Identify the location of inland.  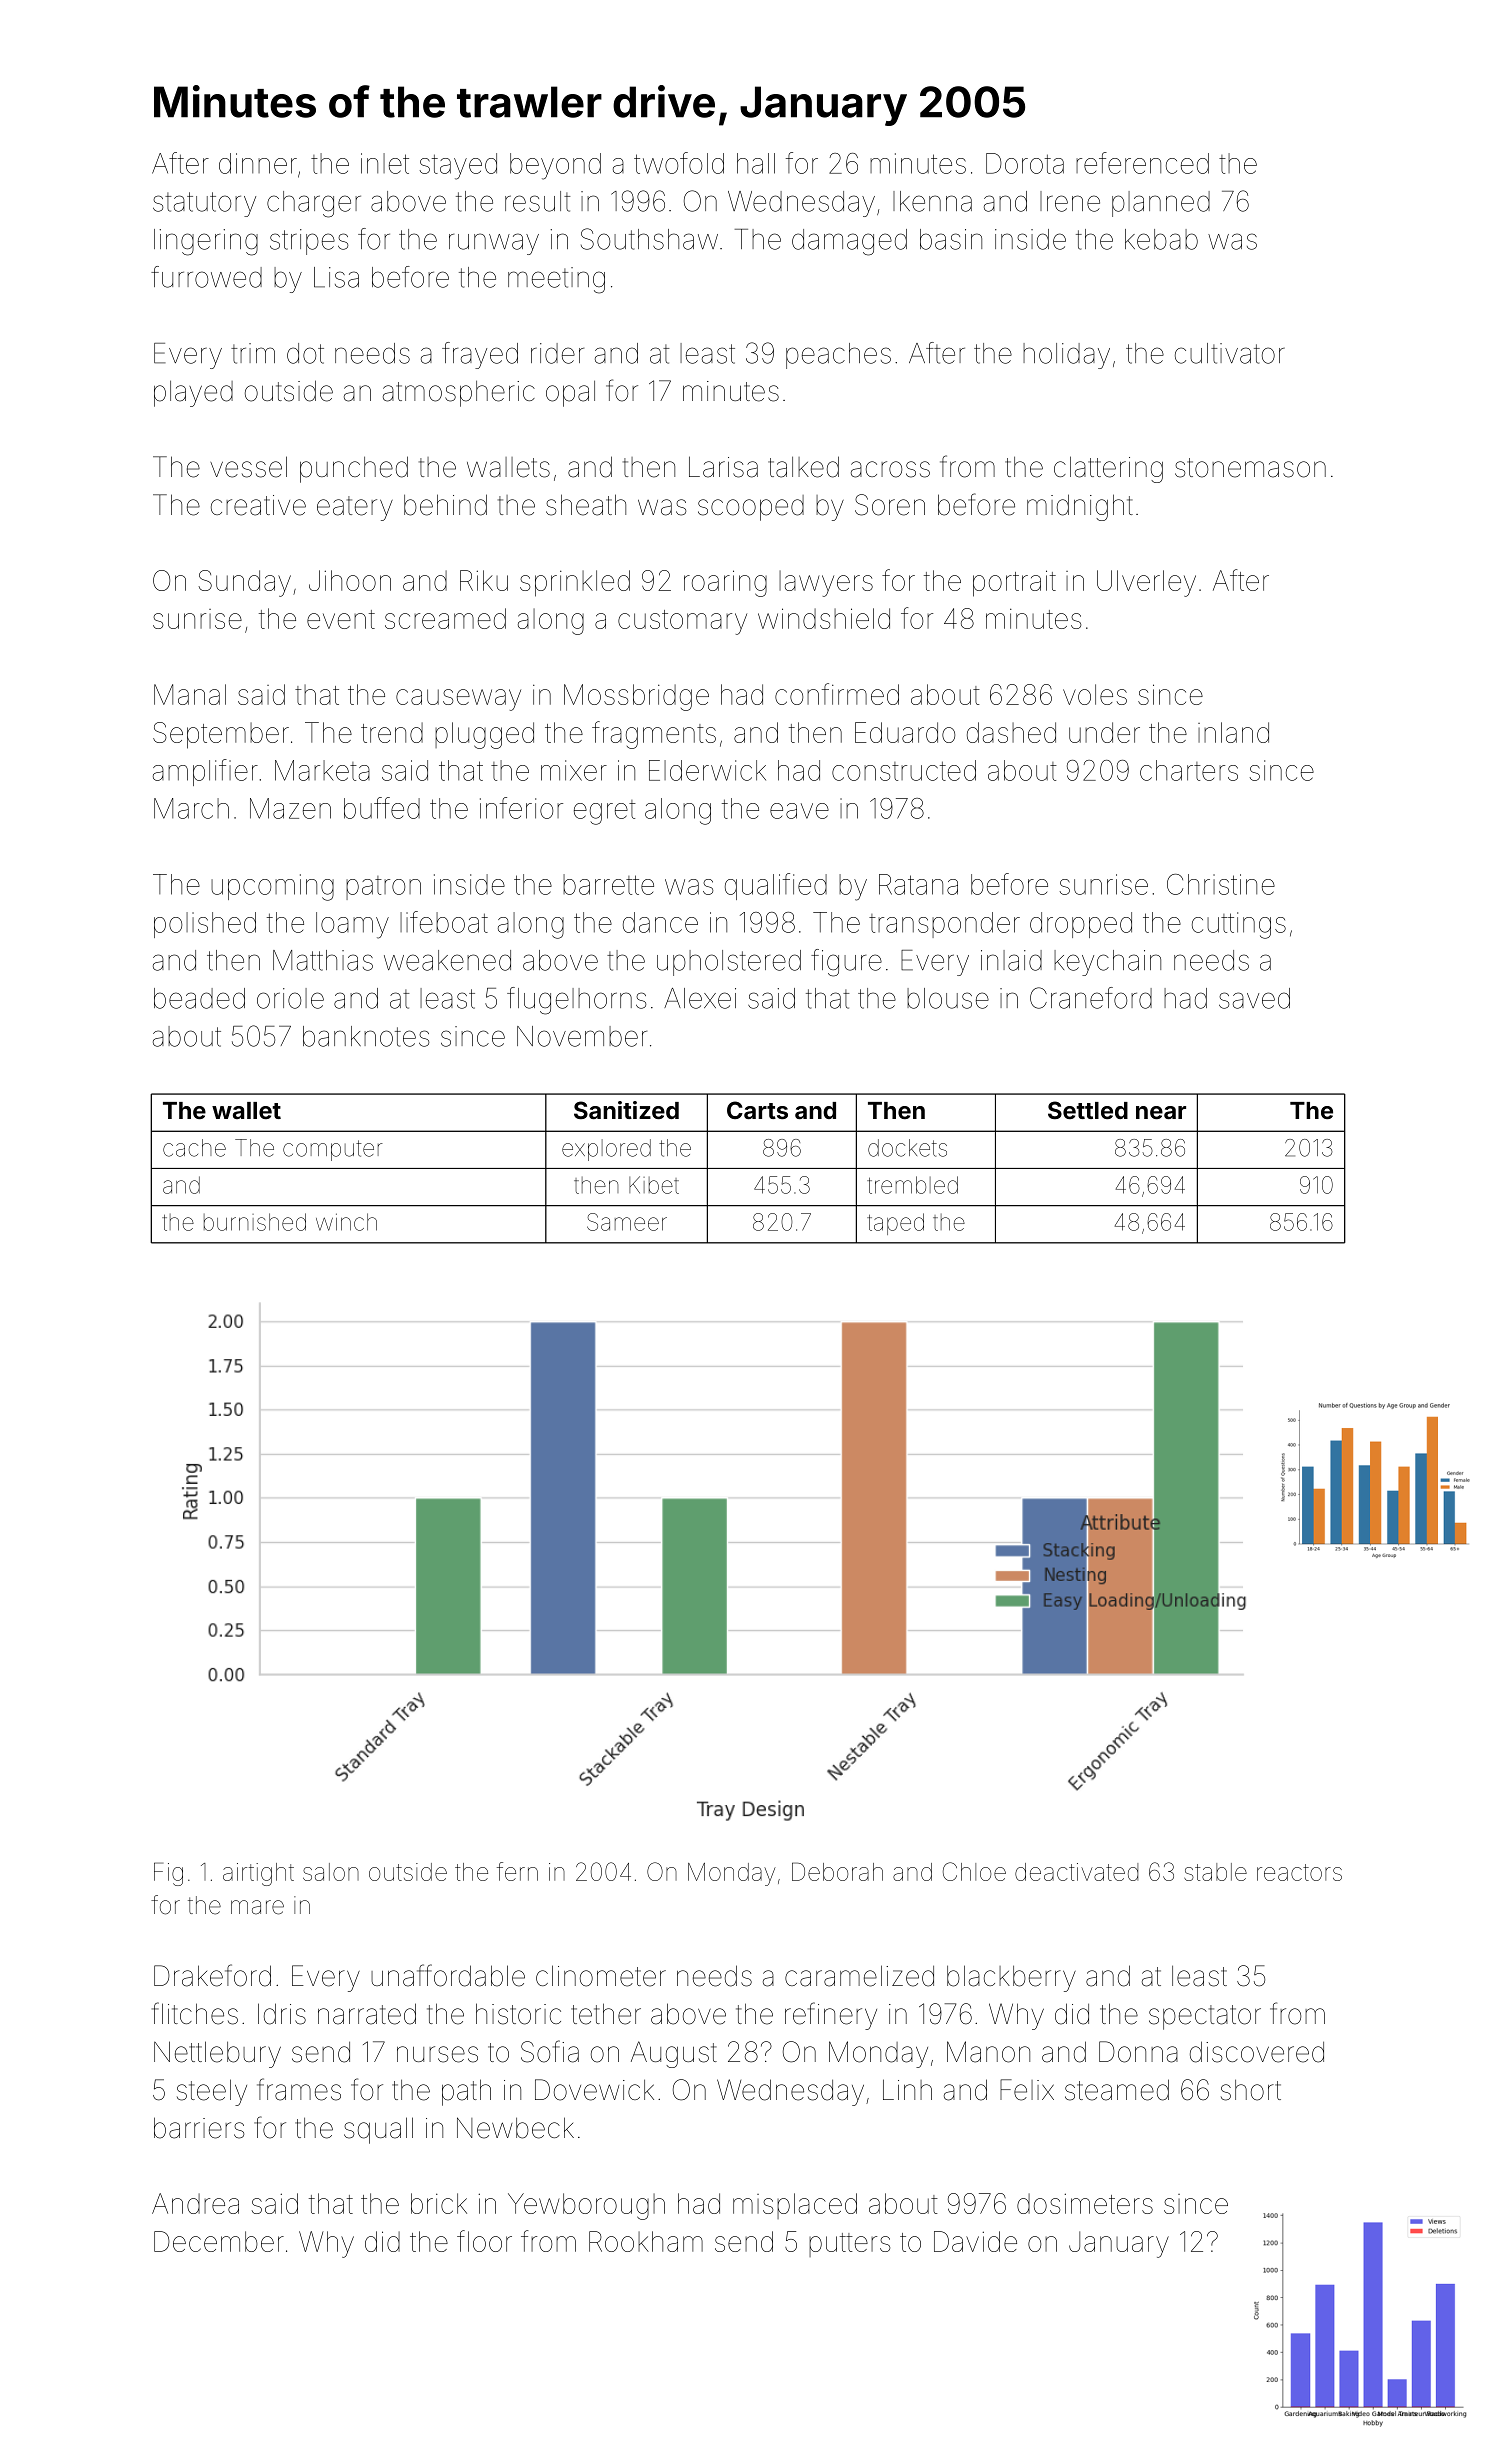
(1233, 732).
